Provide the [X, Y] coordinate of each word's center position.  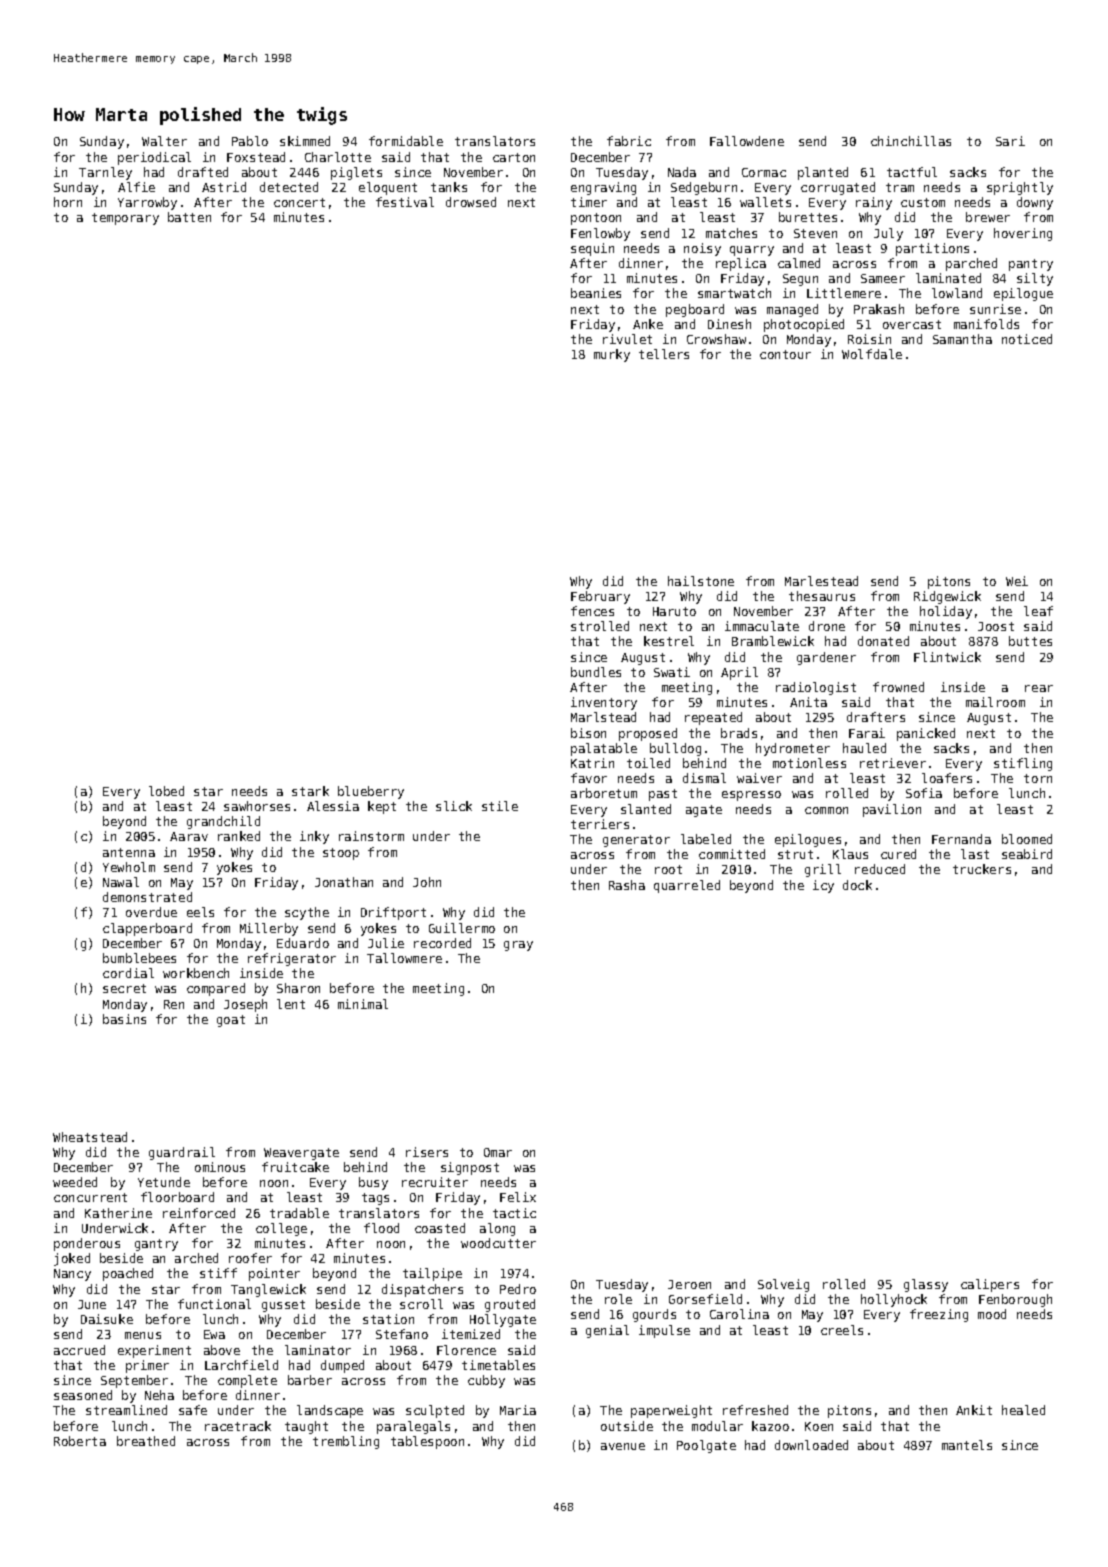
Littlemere [844, 293]
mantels [967, 1445]
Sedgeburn [704, 188]
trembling [346, 1442]
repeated [713, 718]
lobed [166, 791]
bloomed [1027, 839]
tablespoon [427, 1442]
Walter [164, 141]
